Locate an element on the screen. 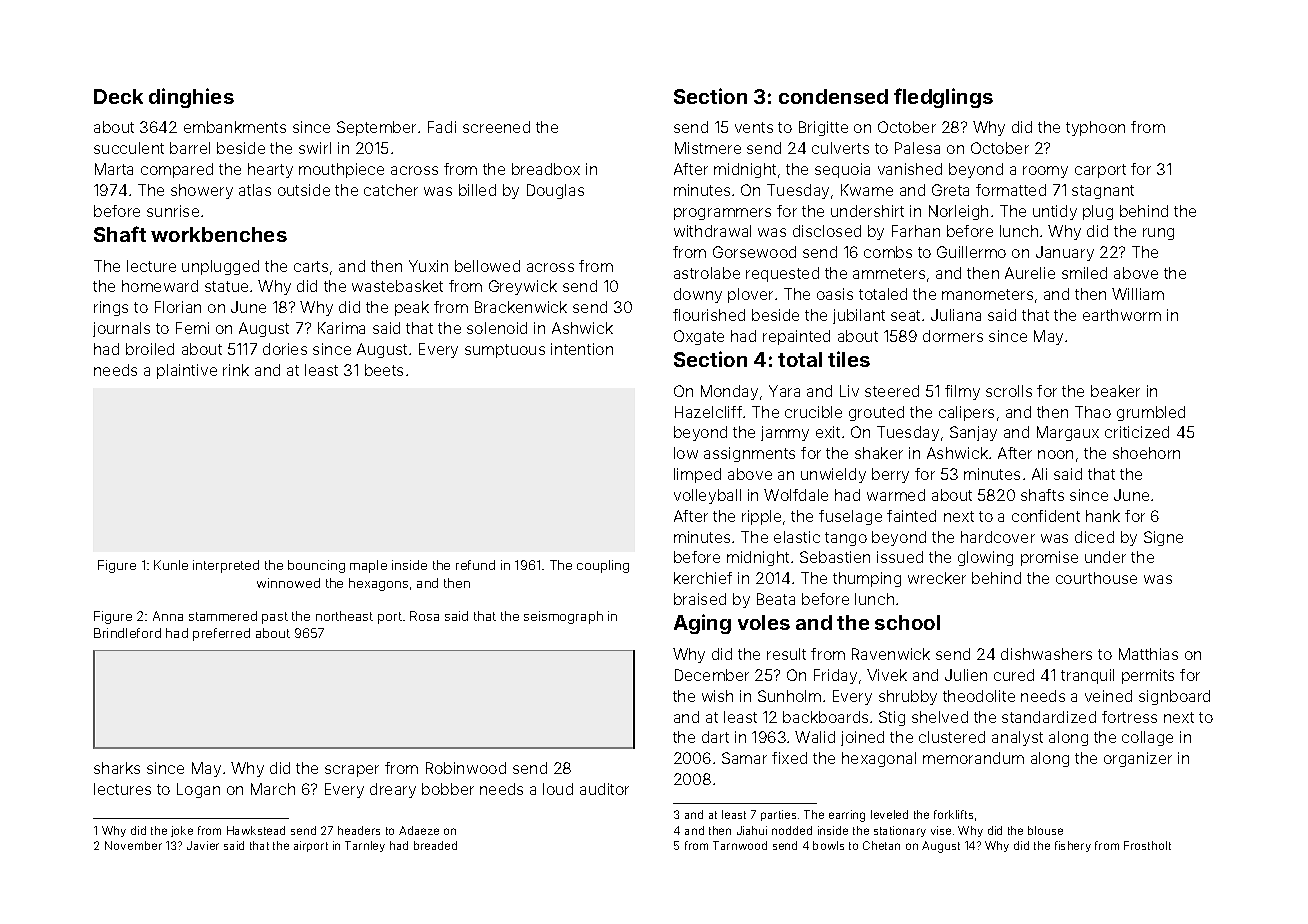  Deck is located at coordinates (118, 96).
